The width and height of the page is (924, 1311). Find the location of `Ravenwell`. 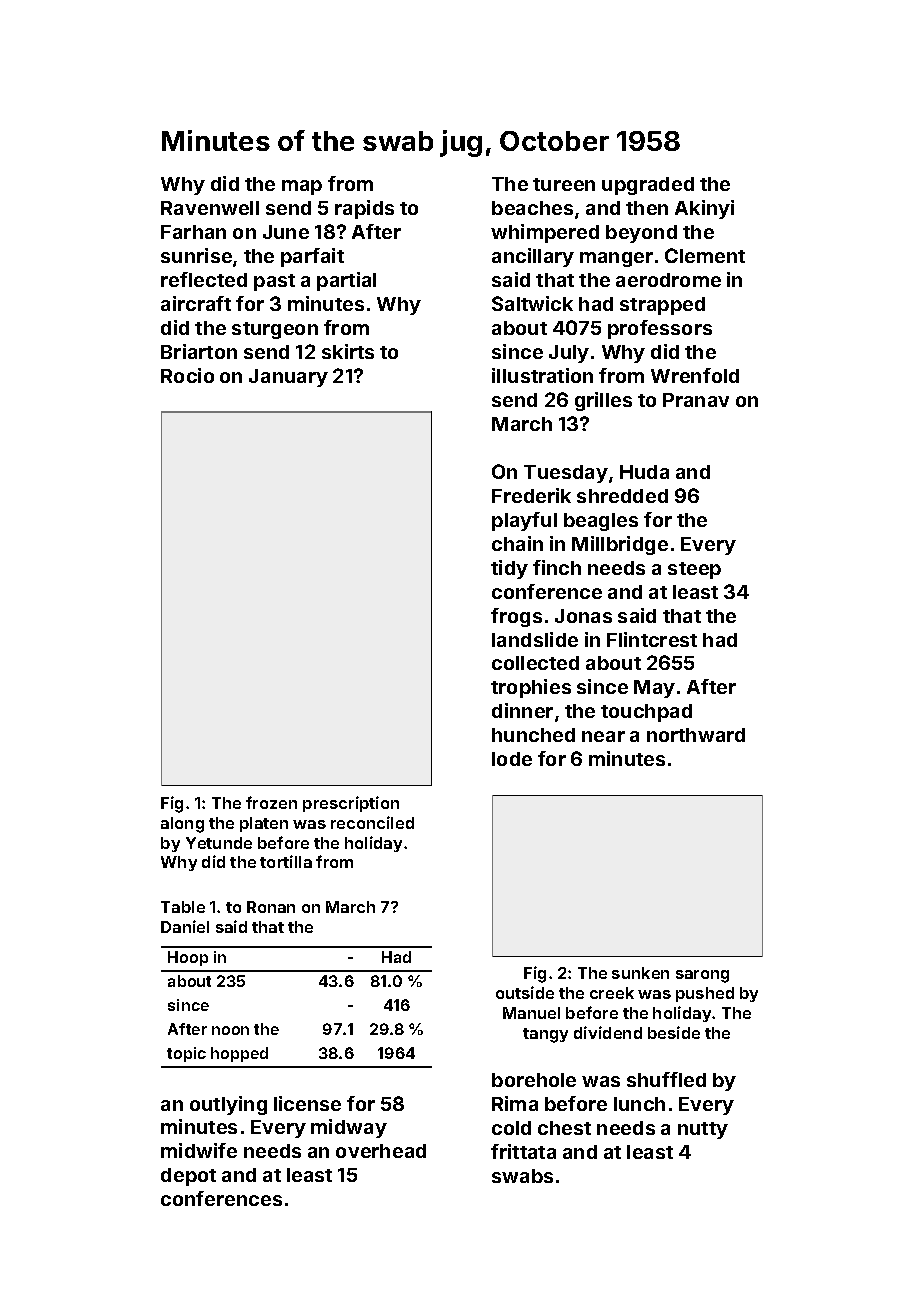

Ravenwell is located at coordinates (210, 208).
